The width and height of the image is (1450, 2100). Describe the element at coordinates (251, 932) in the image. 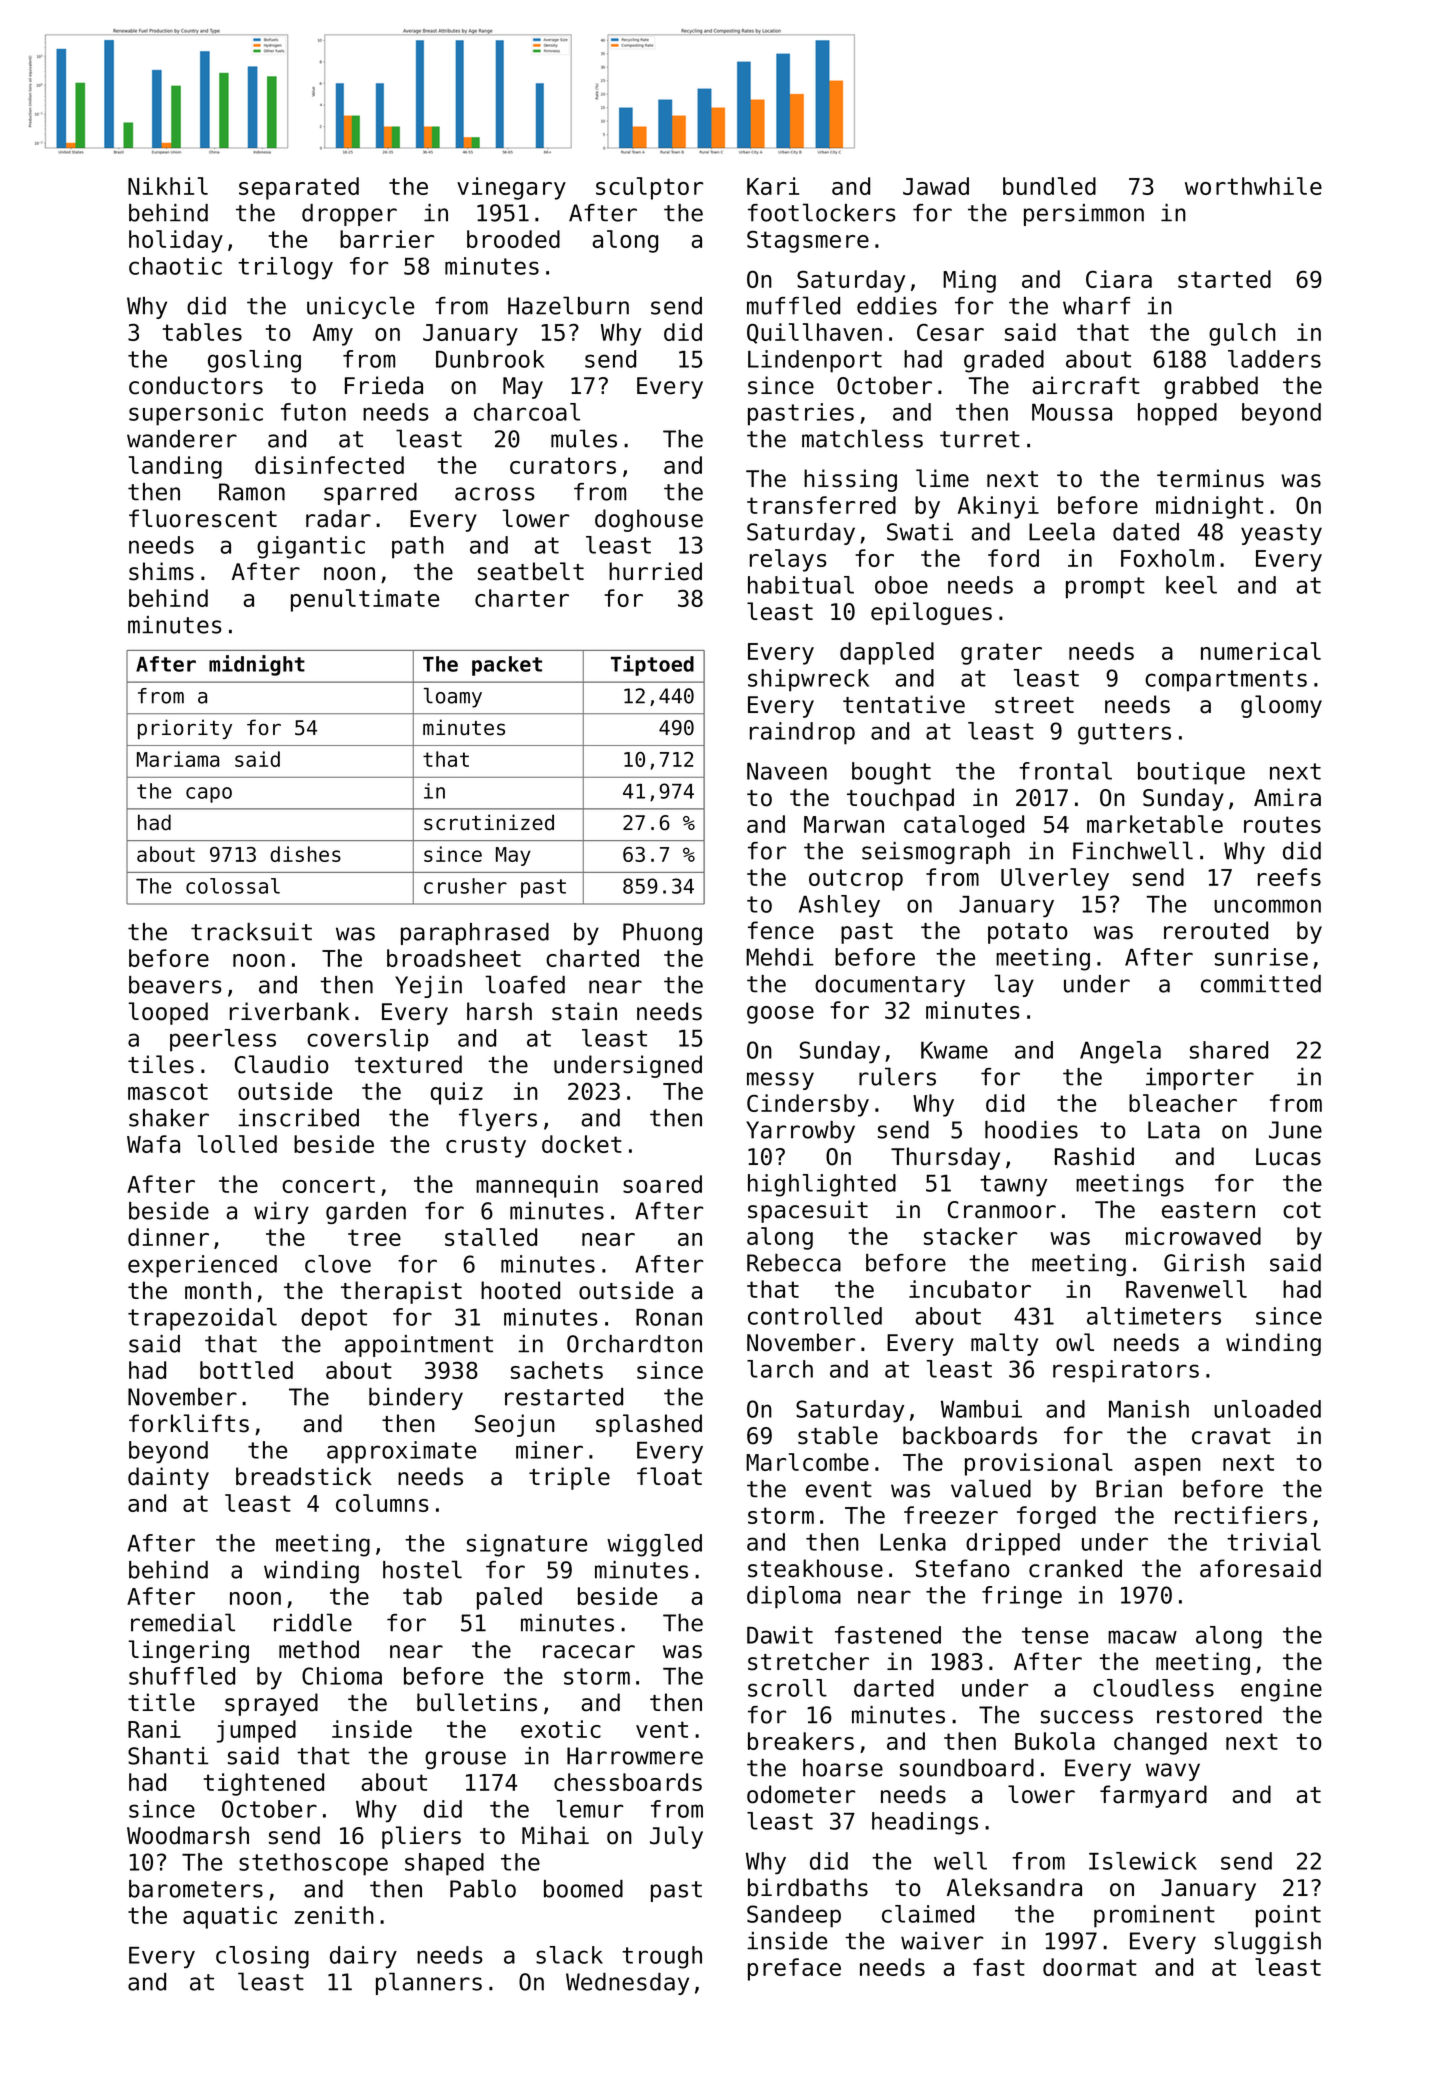

I see `tracksuit` at that location.
